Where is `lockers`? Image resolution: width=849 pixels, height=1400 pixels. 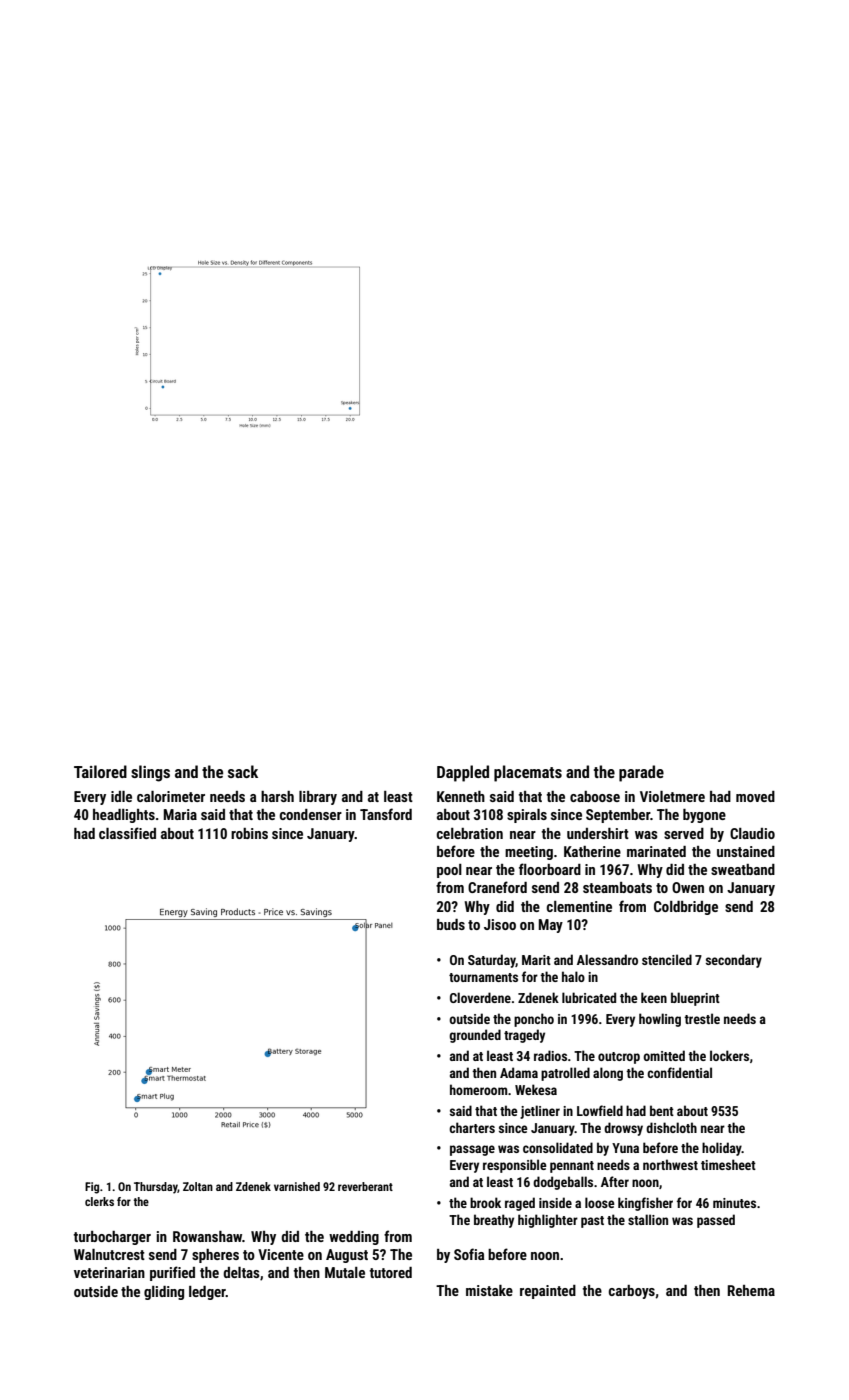 lockers is located at coordinates (729, 1055).
